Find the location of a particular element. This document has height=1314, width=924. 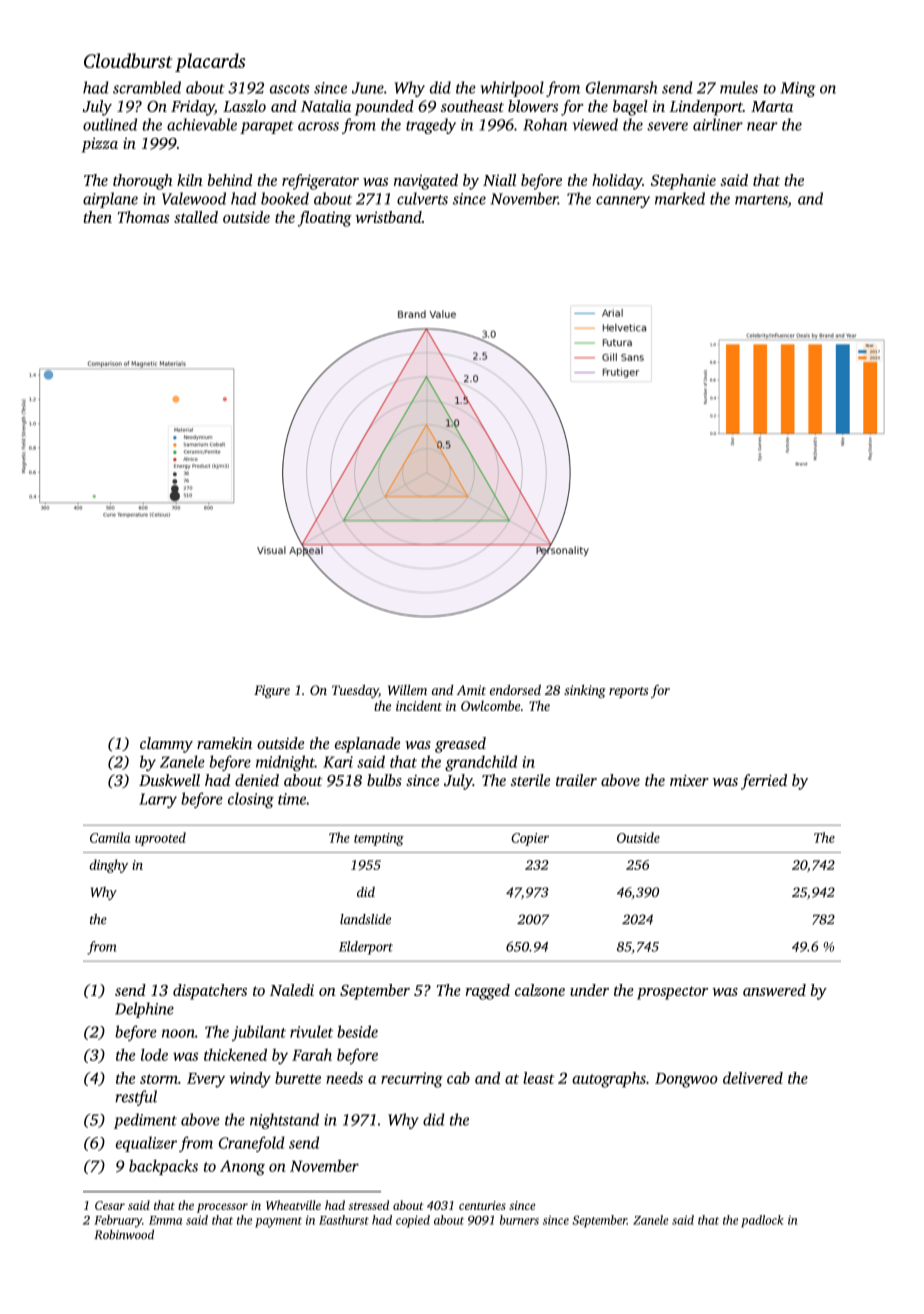

wristband is located at coordinates (388, 217).
